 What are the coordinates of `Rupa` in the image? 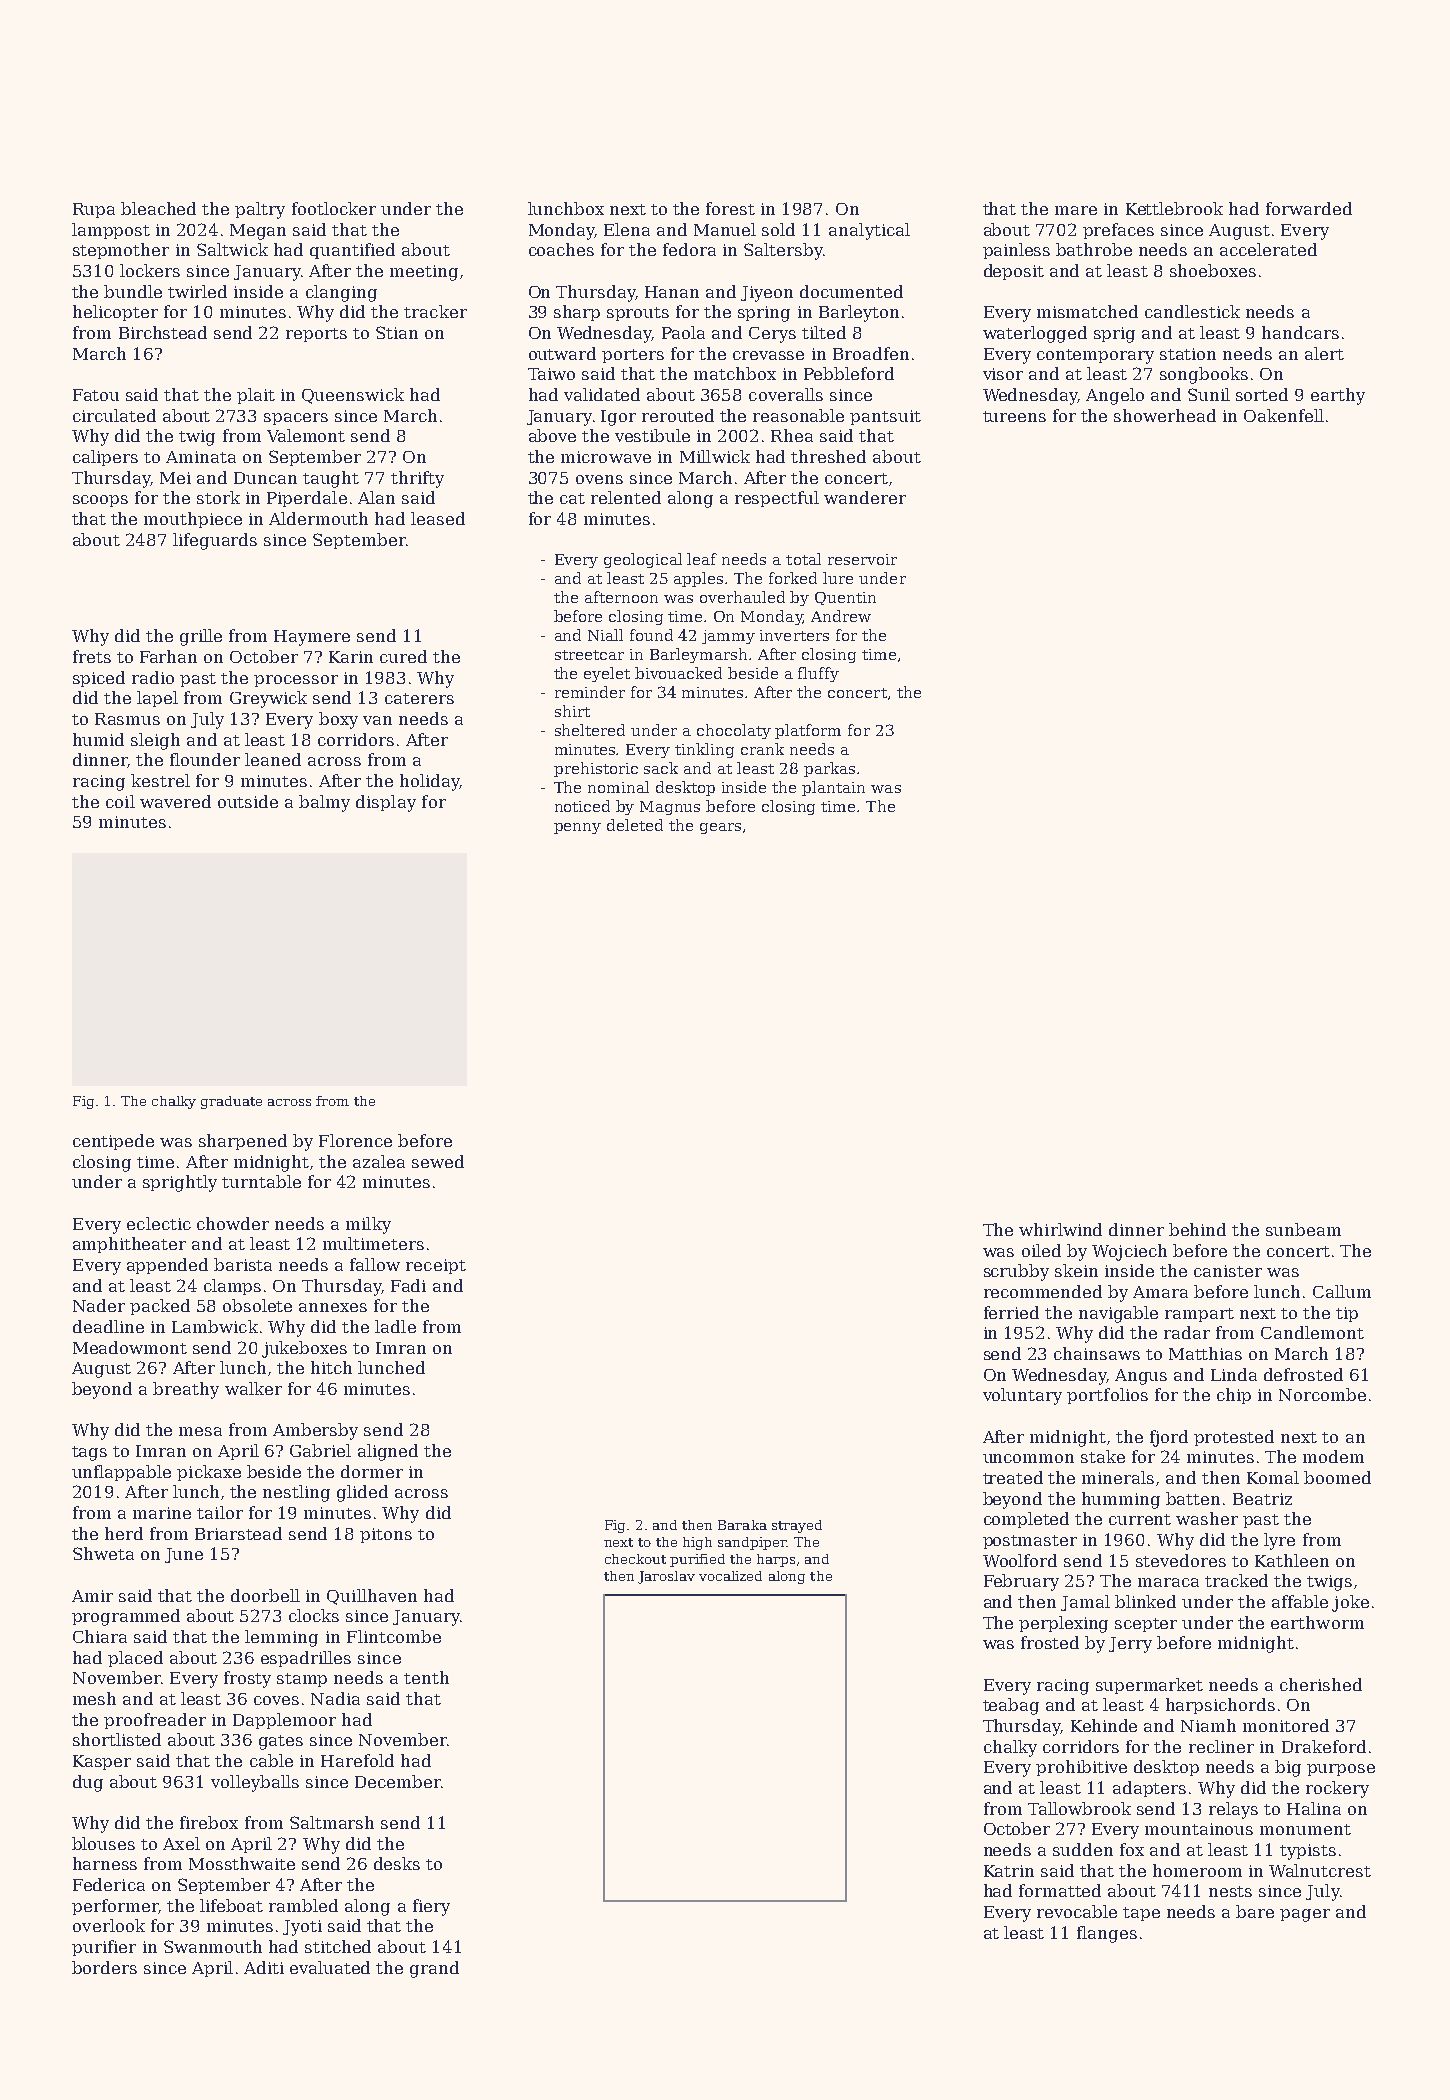 It's located at (94, 210).
